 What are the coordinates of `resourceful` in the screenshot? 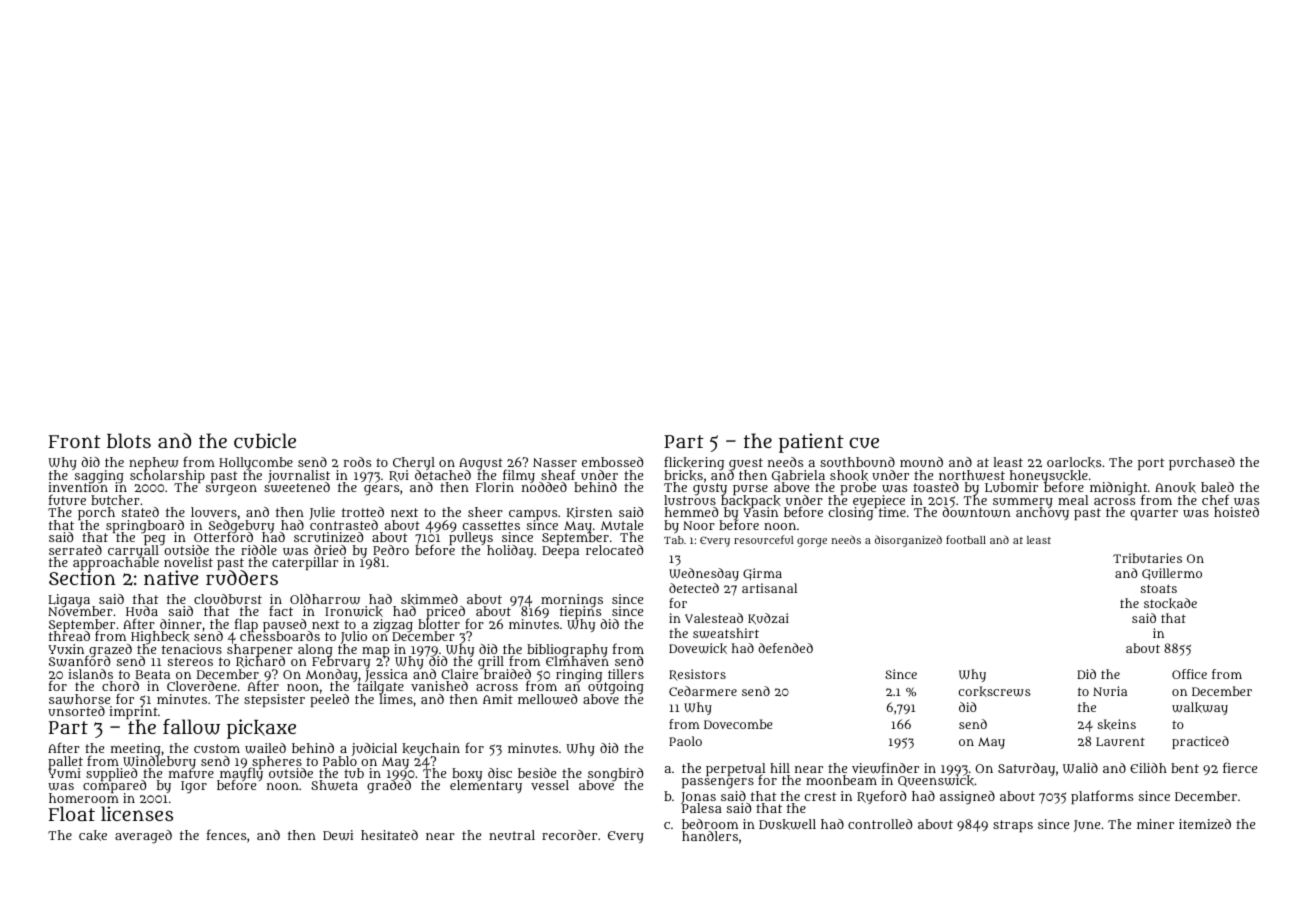 It's located at (764, 539).
